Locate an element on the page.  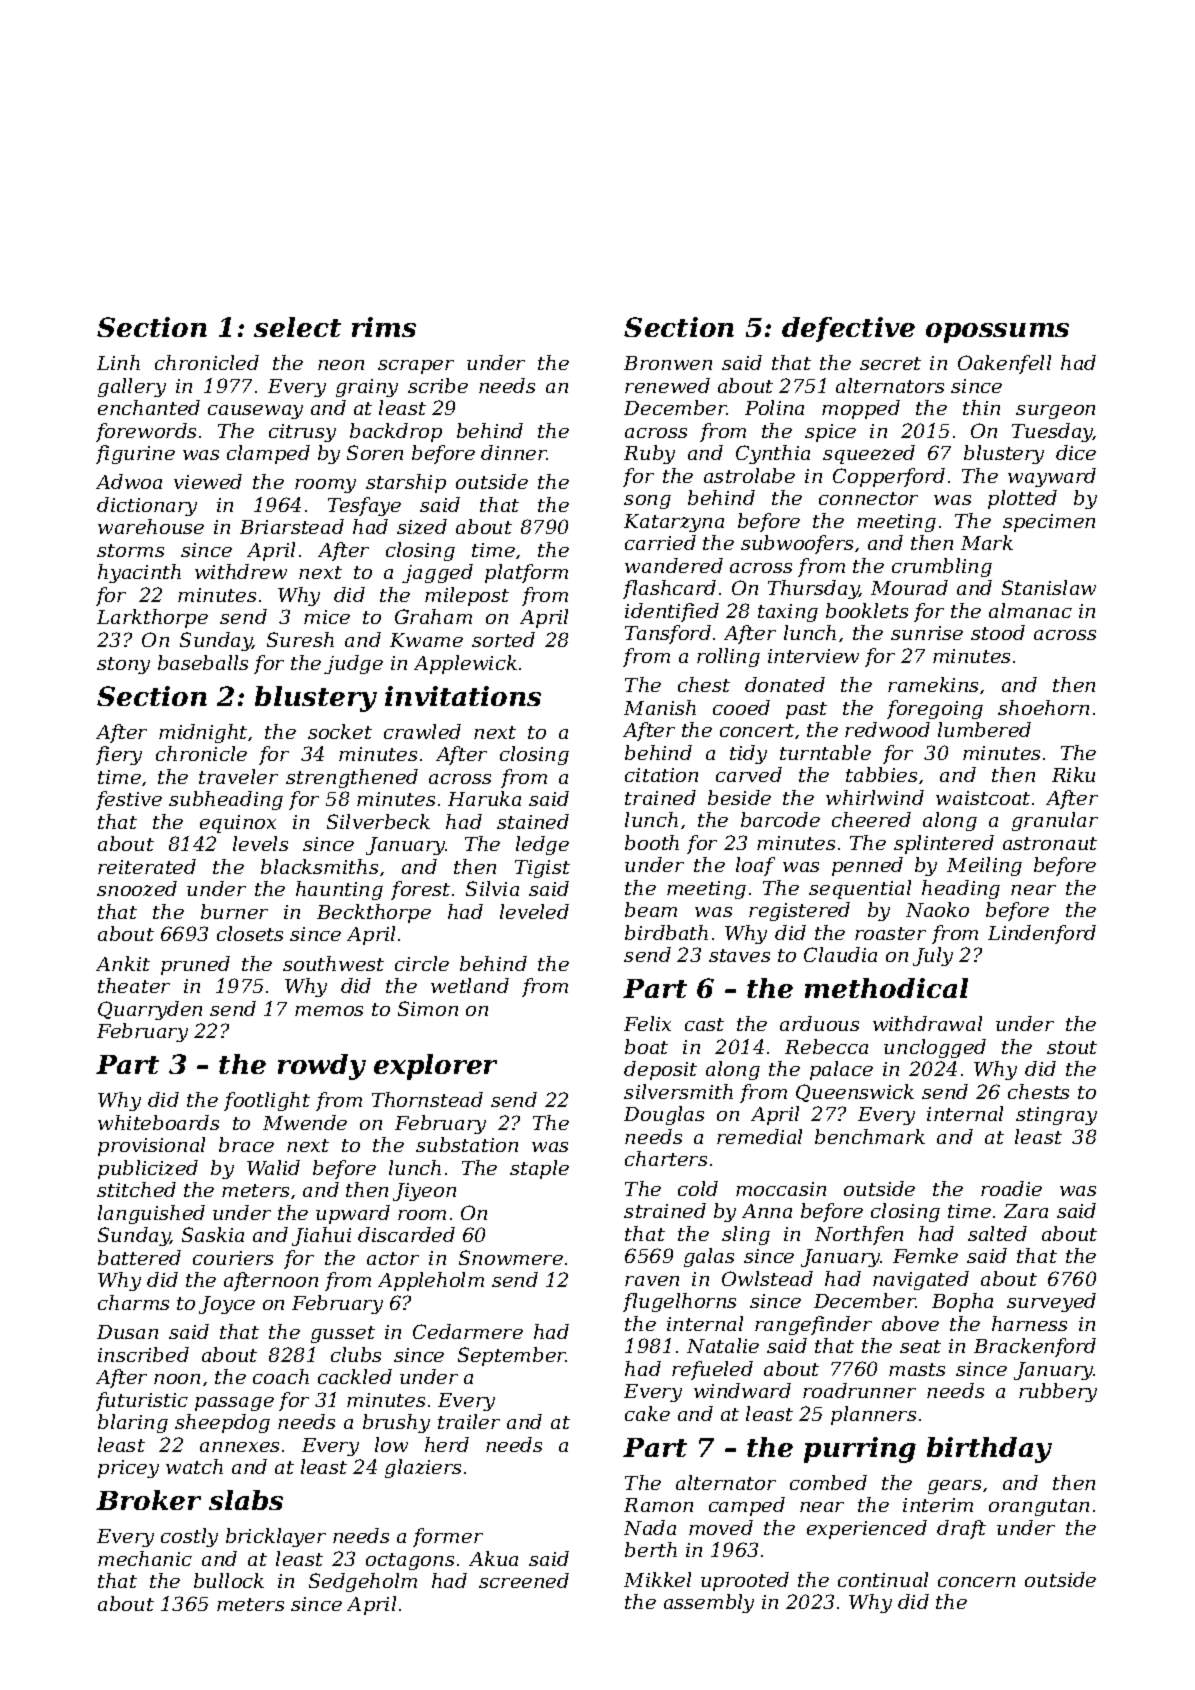
citrusy is located at coordinates (302, 433).
